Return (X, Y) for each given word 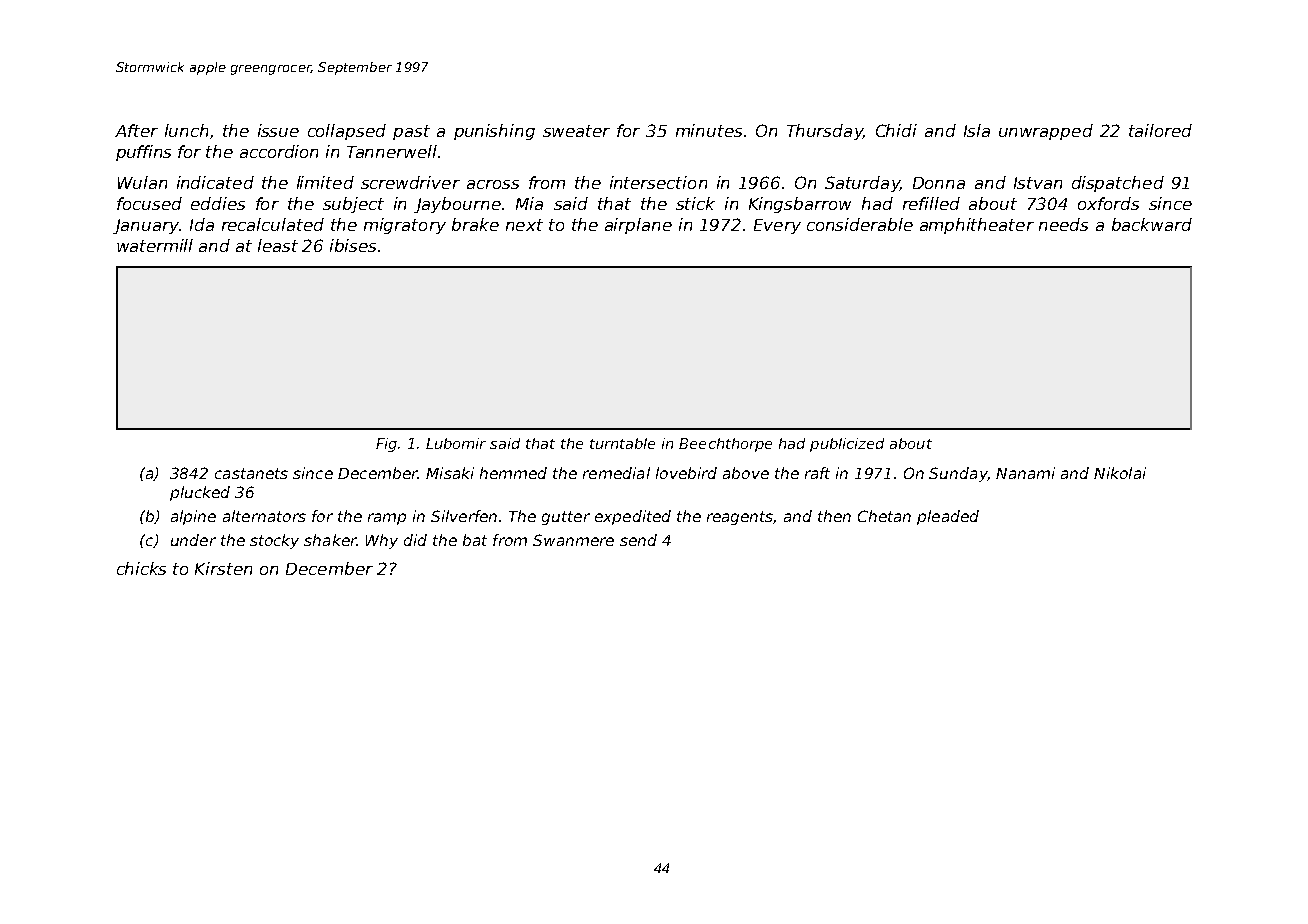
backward (1152, 224)
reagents (740, 518)
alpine (193, 517)
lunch (186, 130)
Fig (386, 445)
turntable (622, 443)
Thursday (825, 132)
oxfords (1108, 203)
